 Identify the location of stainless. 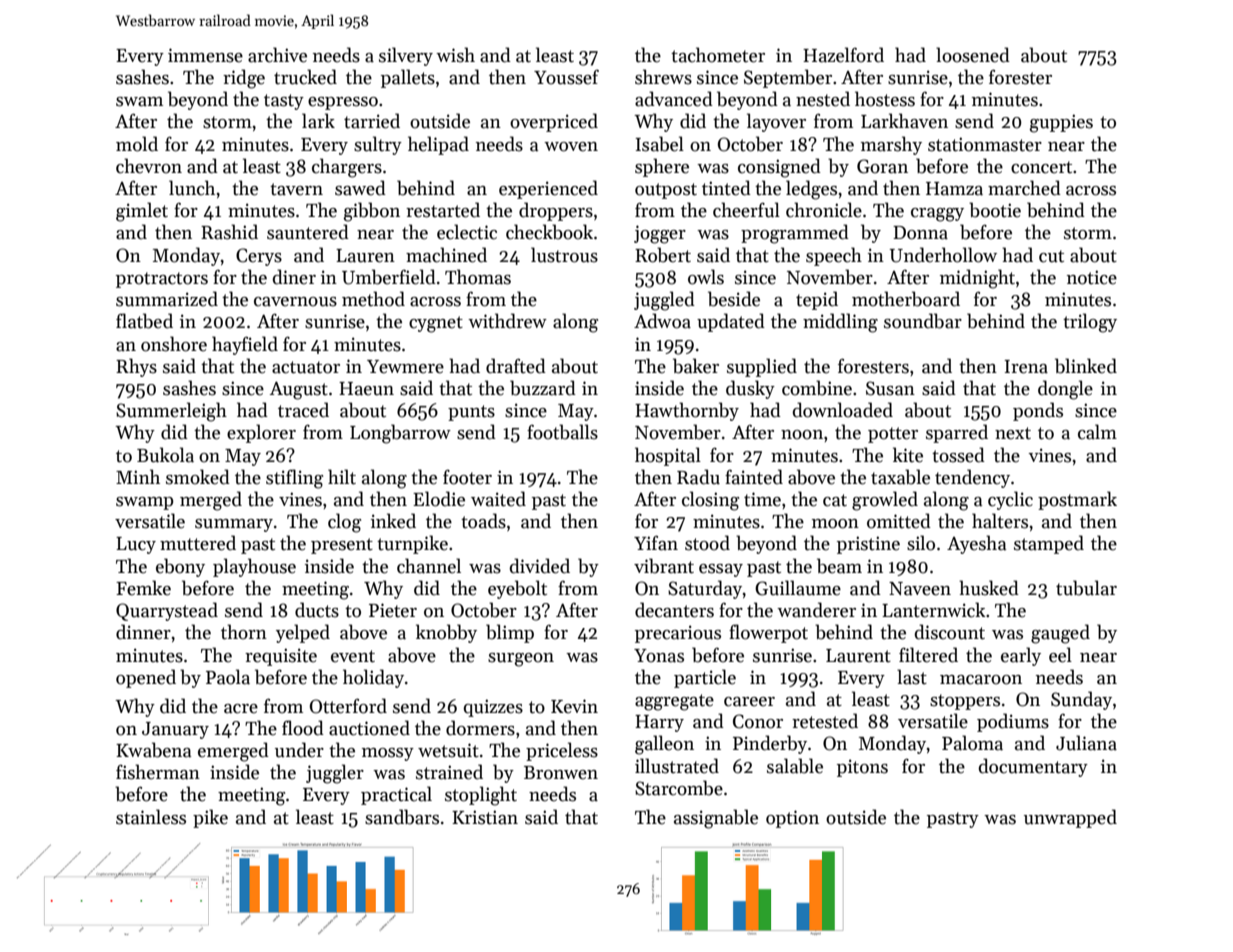
(151, 817).
